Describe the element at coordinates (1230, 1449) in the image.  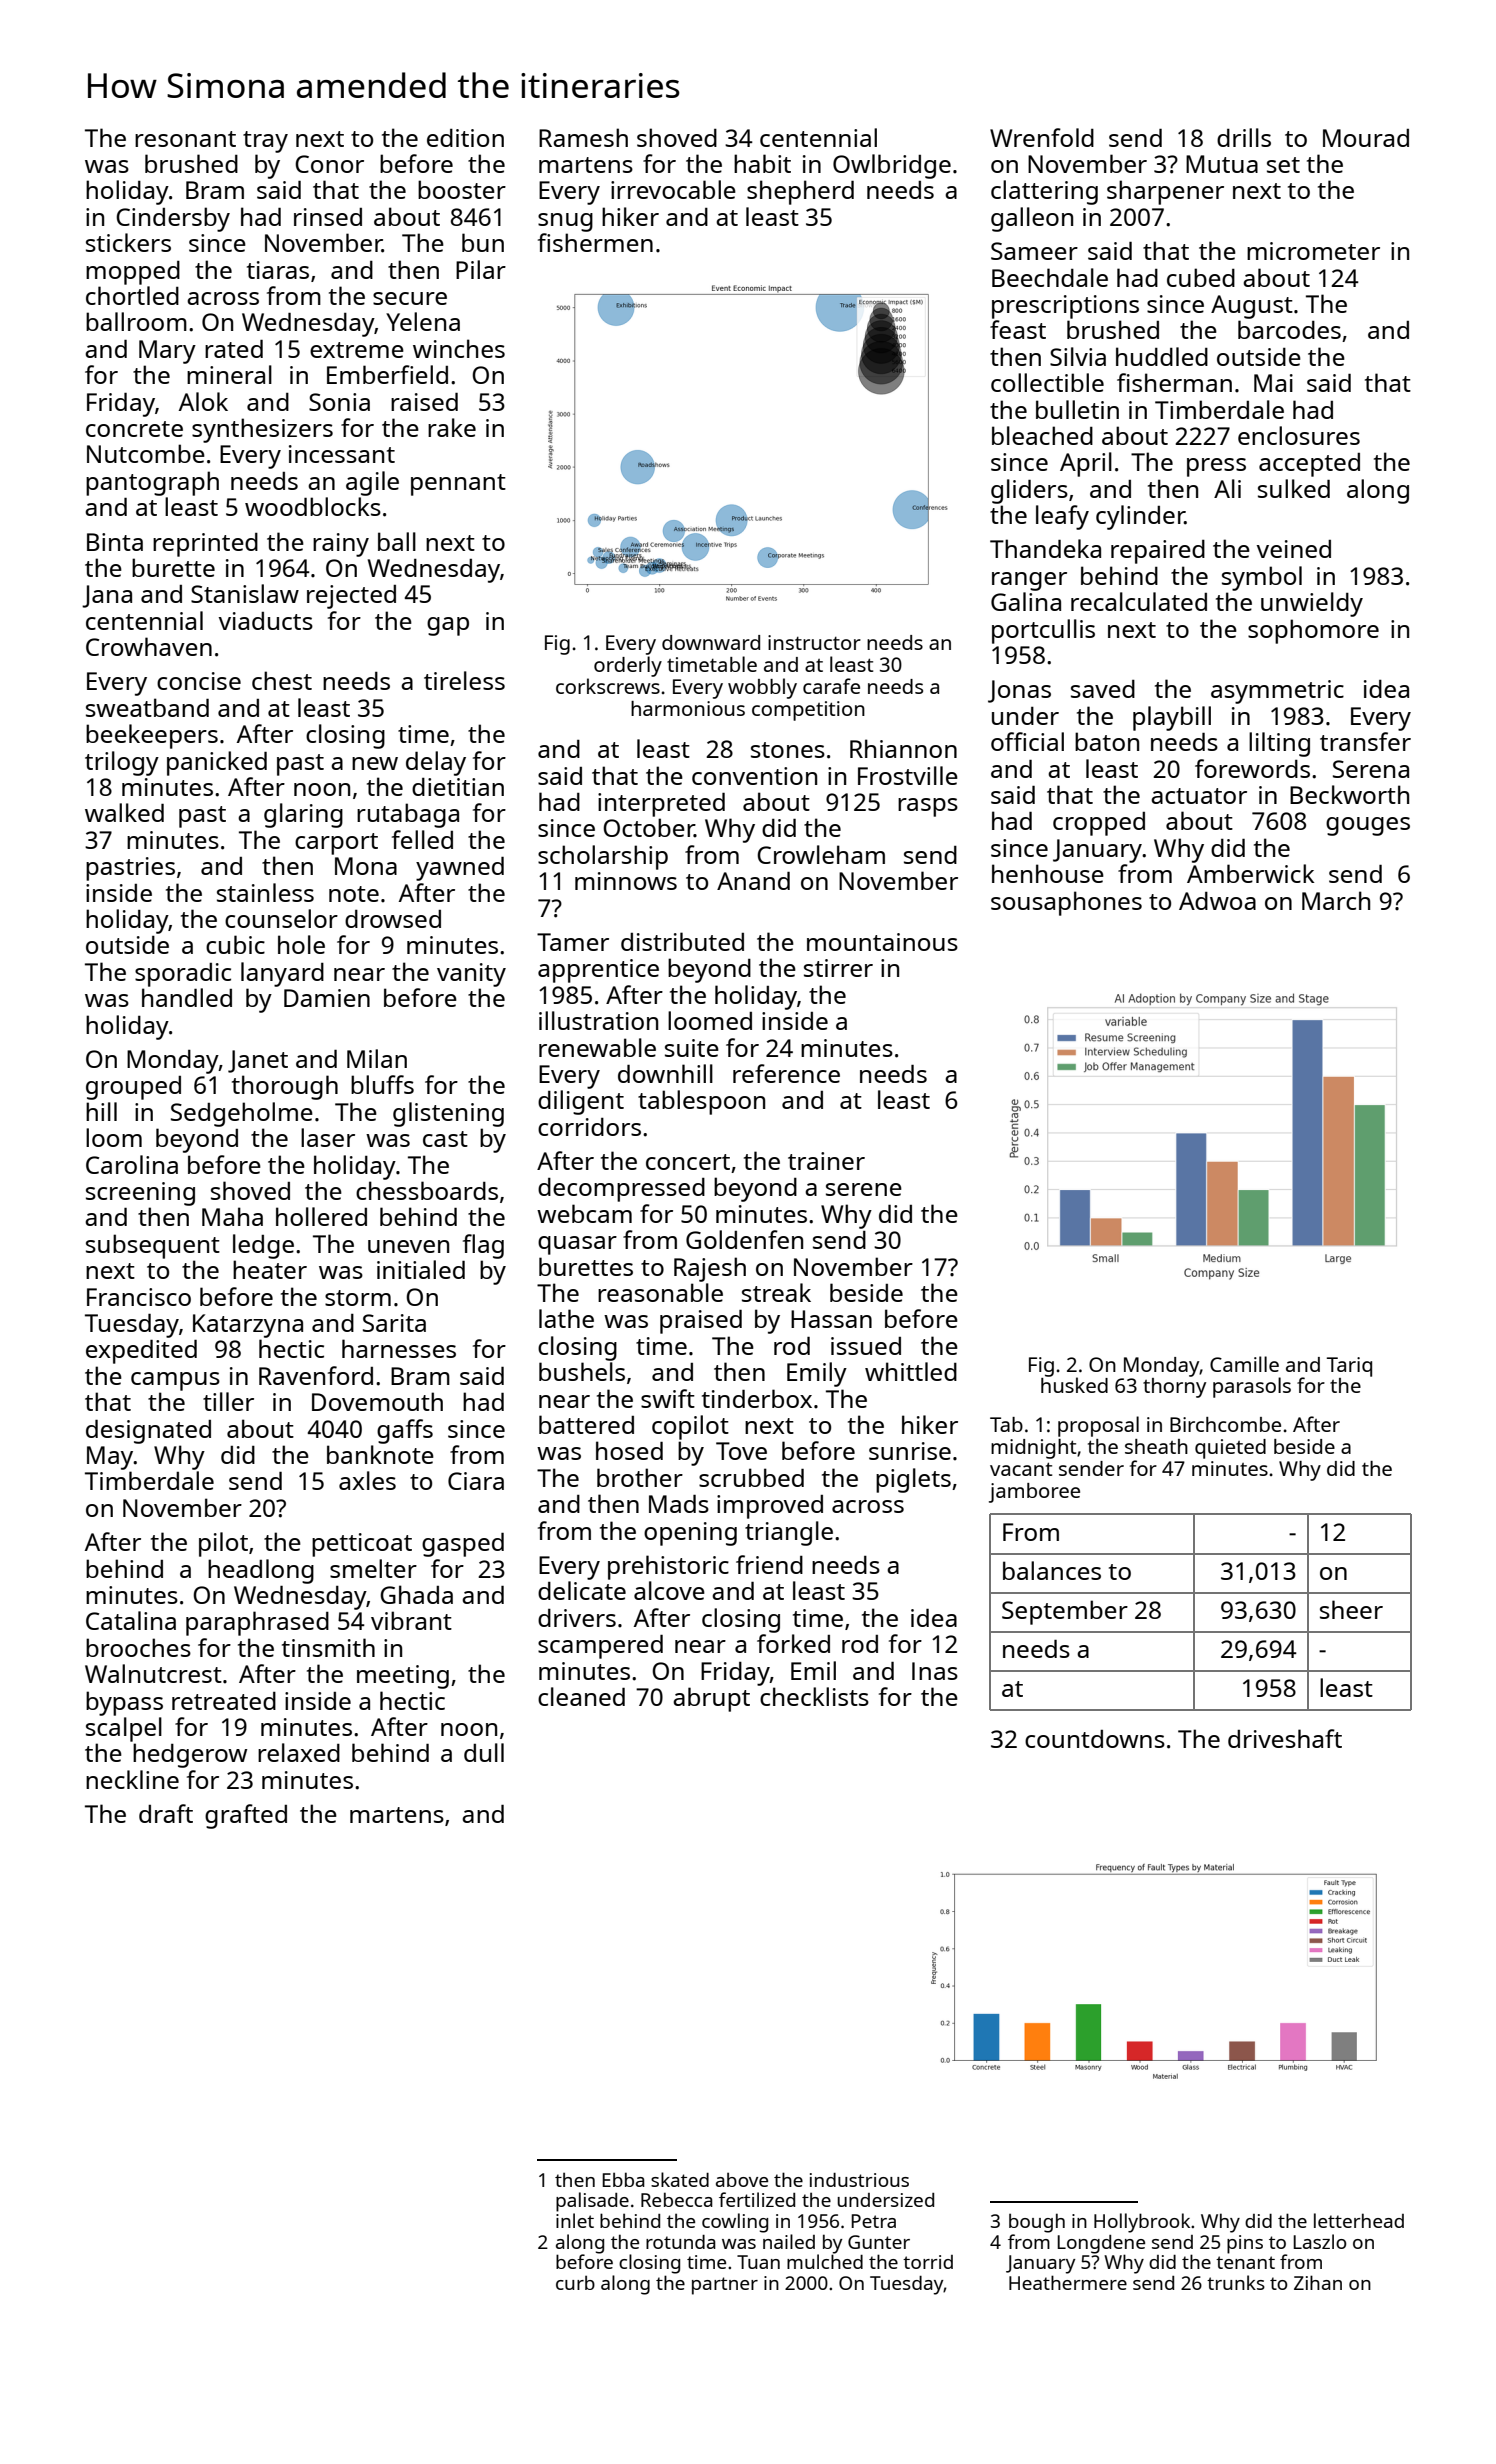
I see `quieted` at that location.
